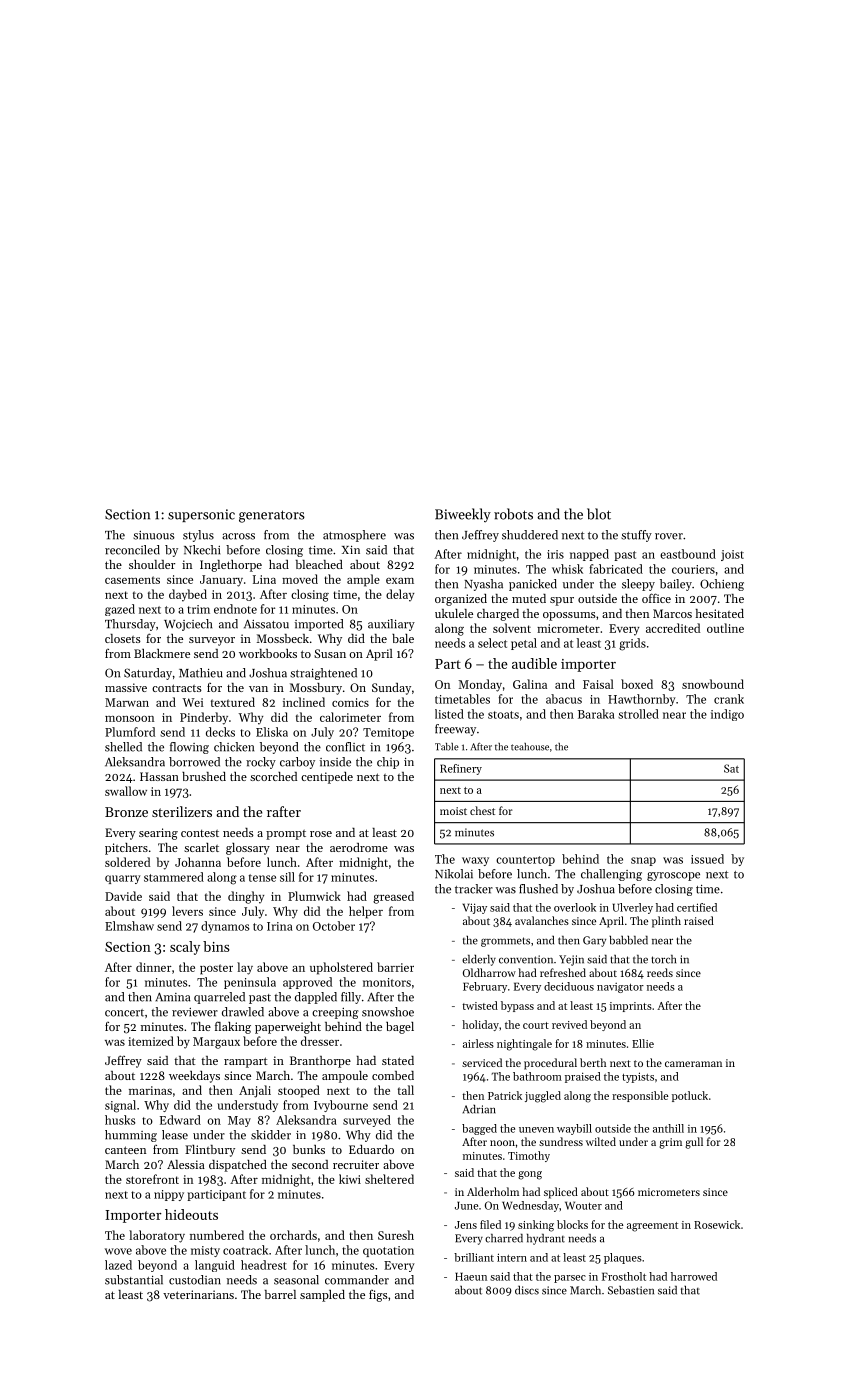  Describe the element at coordinates (599, 514) in the screenshot. I see `blot` at that location.
